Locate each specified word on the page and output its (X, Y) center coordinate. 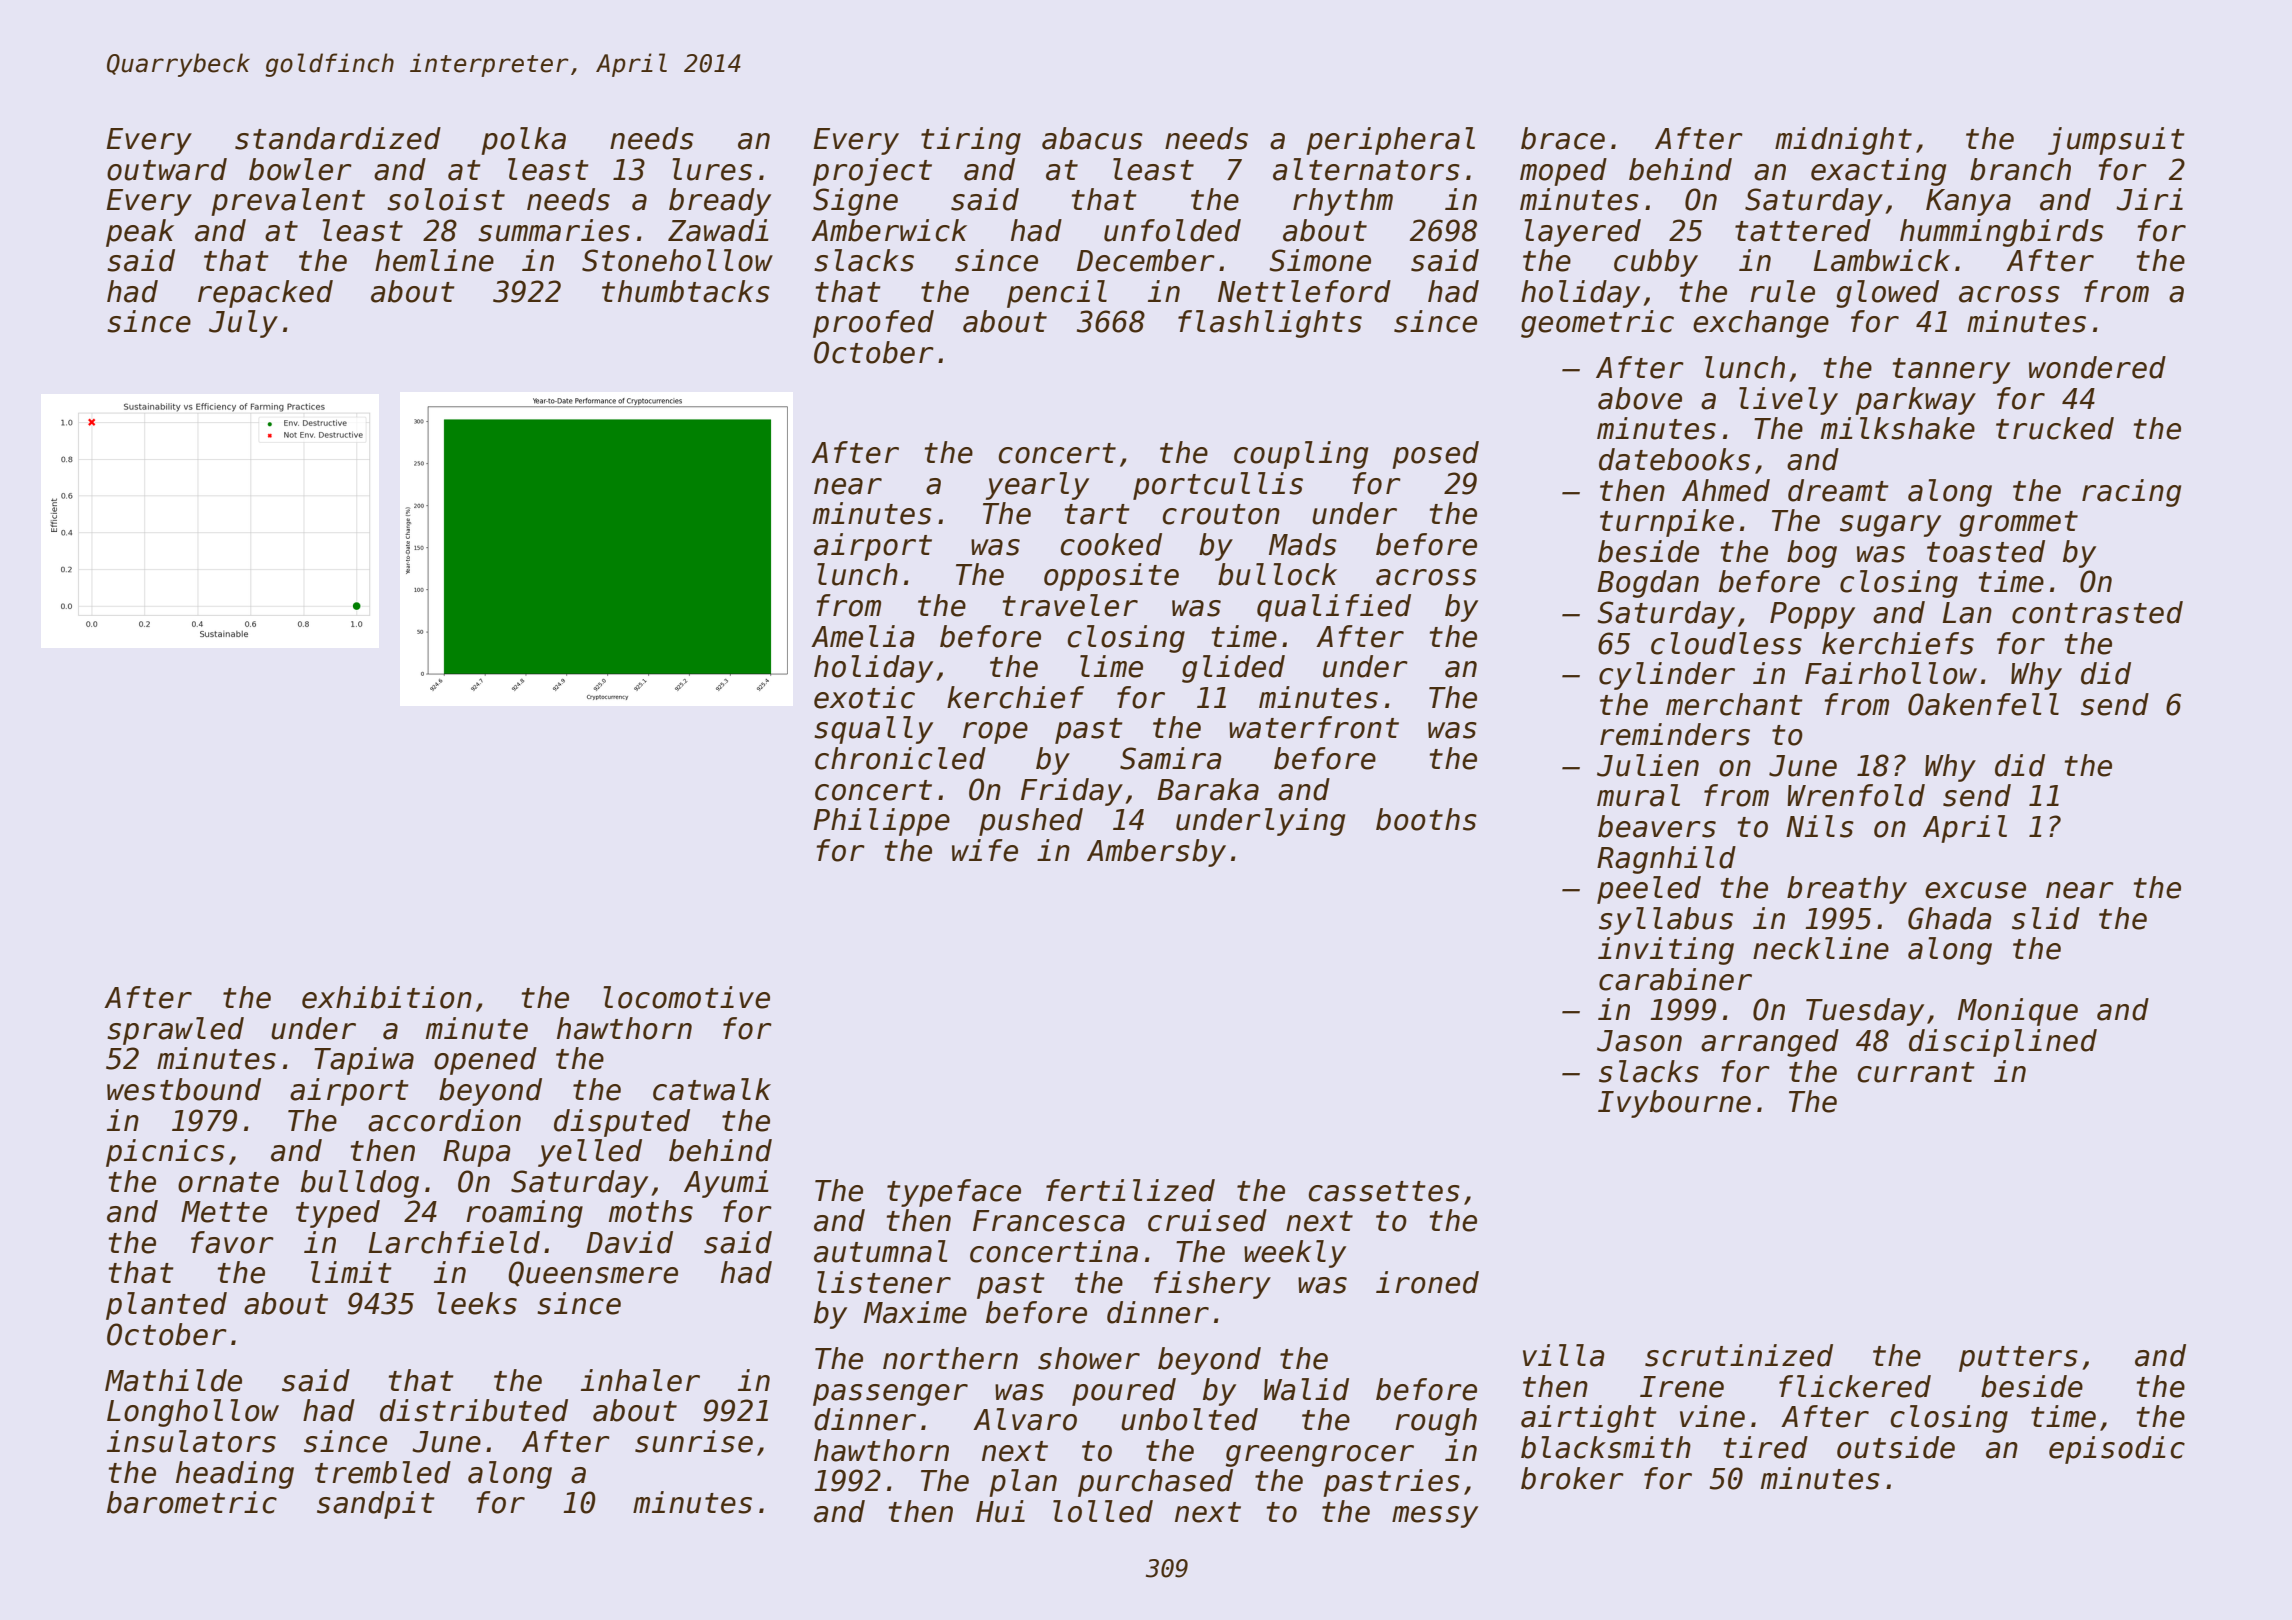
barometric (192, 1502)
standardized (338, 138)
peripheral (1390, 141)
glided (1233, 669)
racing (2131, 493)
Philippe (881, 822)
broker (1572, 1478)
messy (1435, 1517)
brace (1563, 138)
